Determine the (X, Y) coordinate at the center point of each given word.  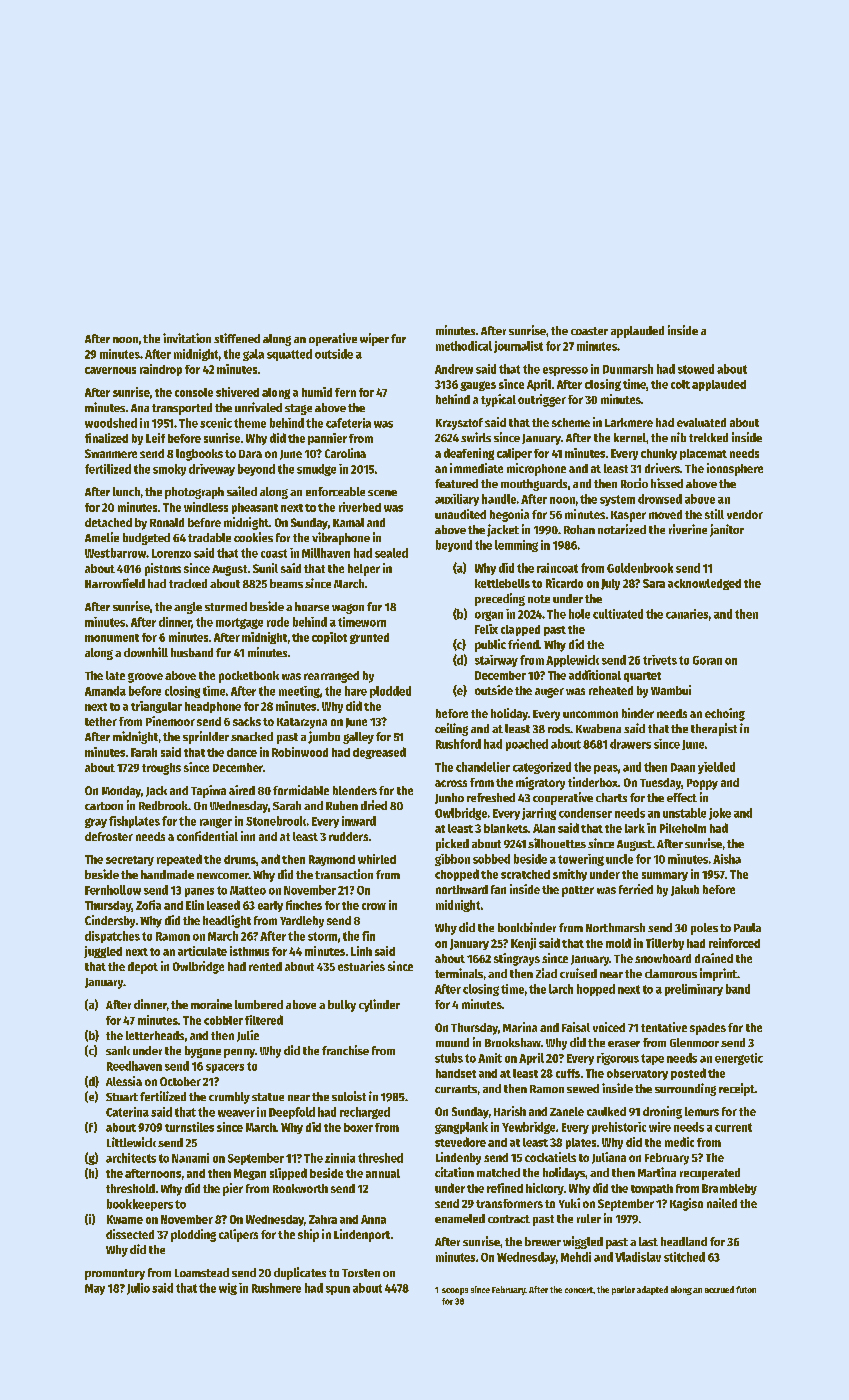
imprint (718, 974)
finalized (106, 438)
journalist (518, 347)
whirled (377, 859)
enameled (460, 1218)
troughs (161, 769)
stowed (696, 369)
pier (233, 1189)
